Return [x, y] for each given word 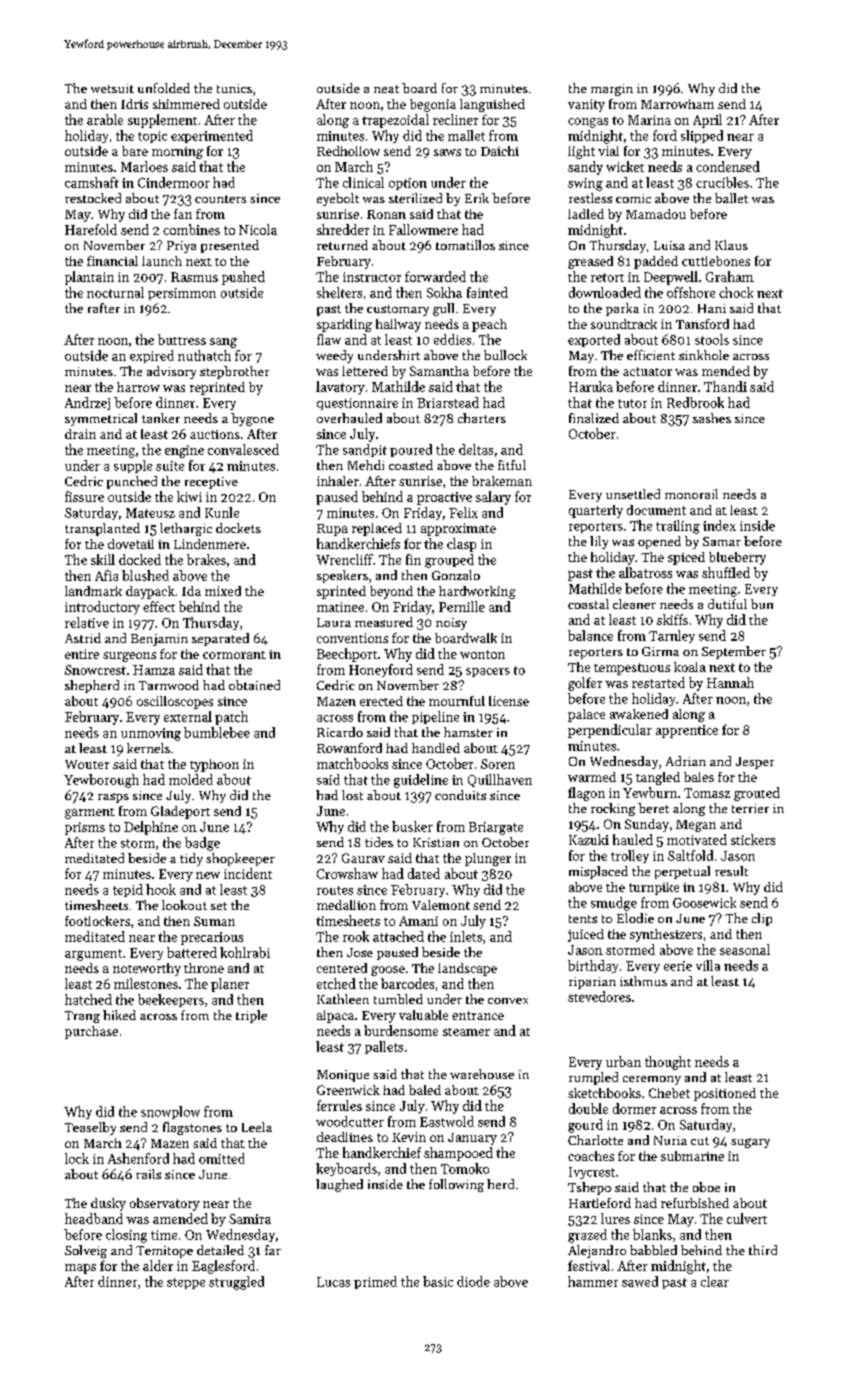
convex [508, 1001]
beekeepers [171, 1000]
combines [191, 229]
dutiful [727, 604]
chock [736, 292]
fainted [487, 292]
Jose [360, 952]
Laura [334, 622]
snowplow [170, 1112]
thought [668, 1063]
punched [132, 482]
